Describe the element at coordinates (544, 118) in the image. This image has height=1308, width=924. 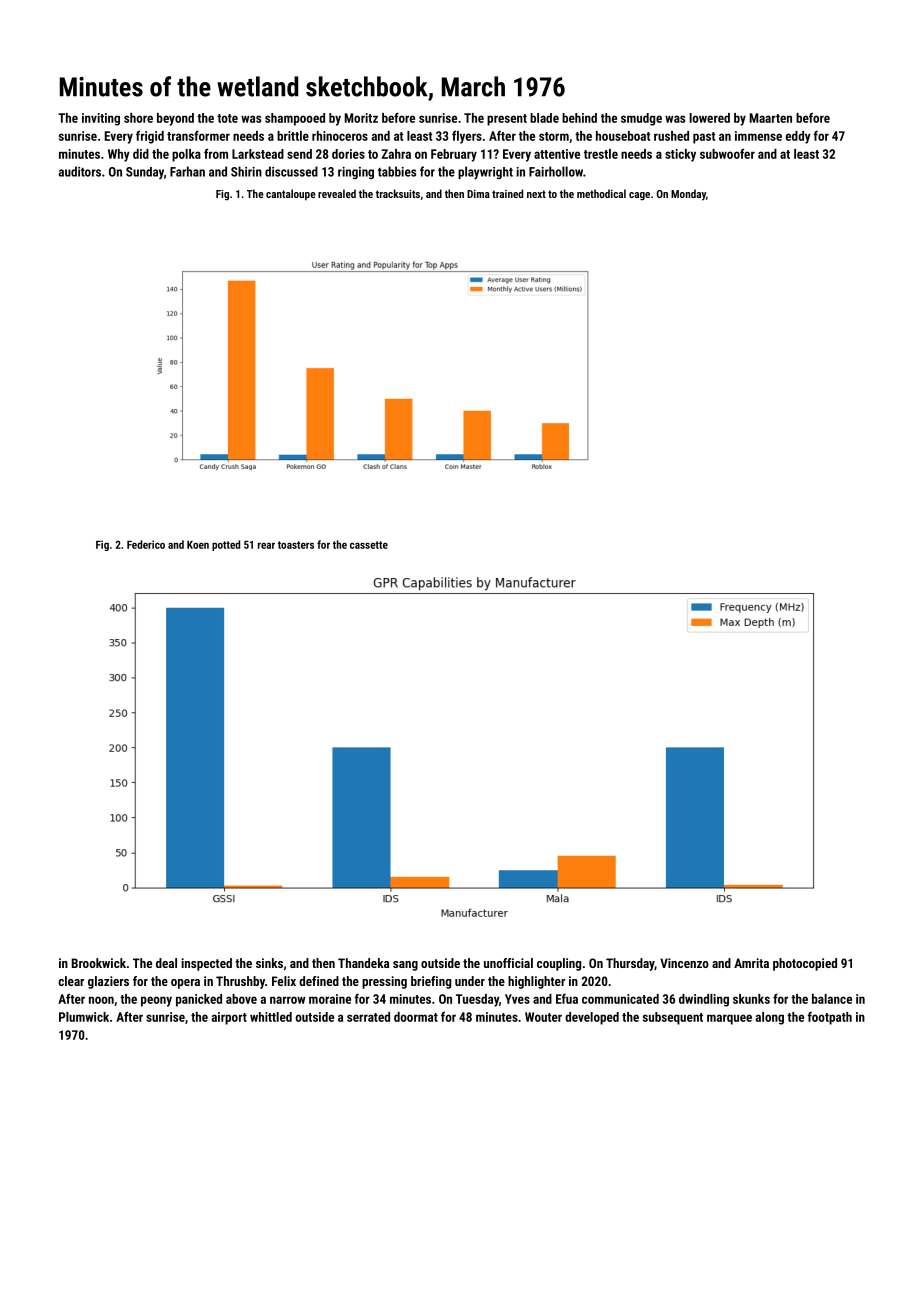
I see `blade` at that location.
